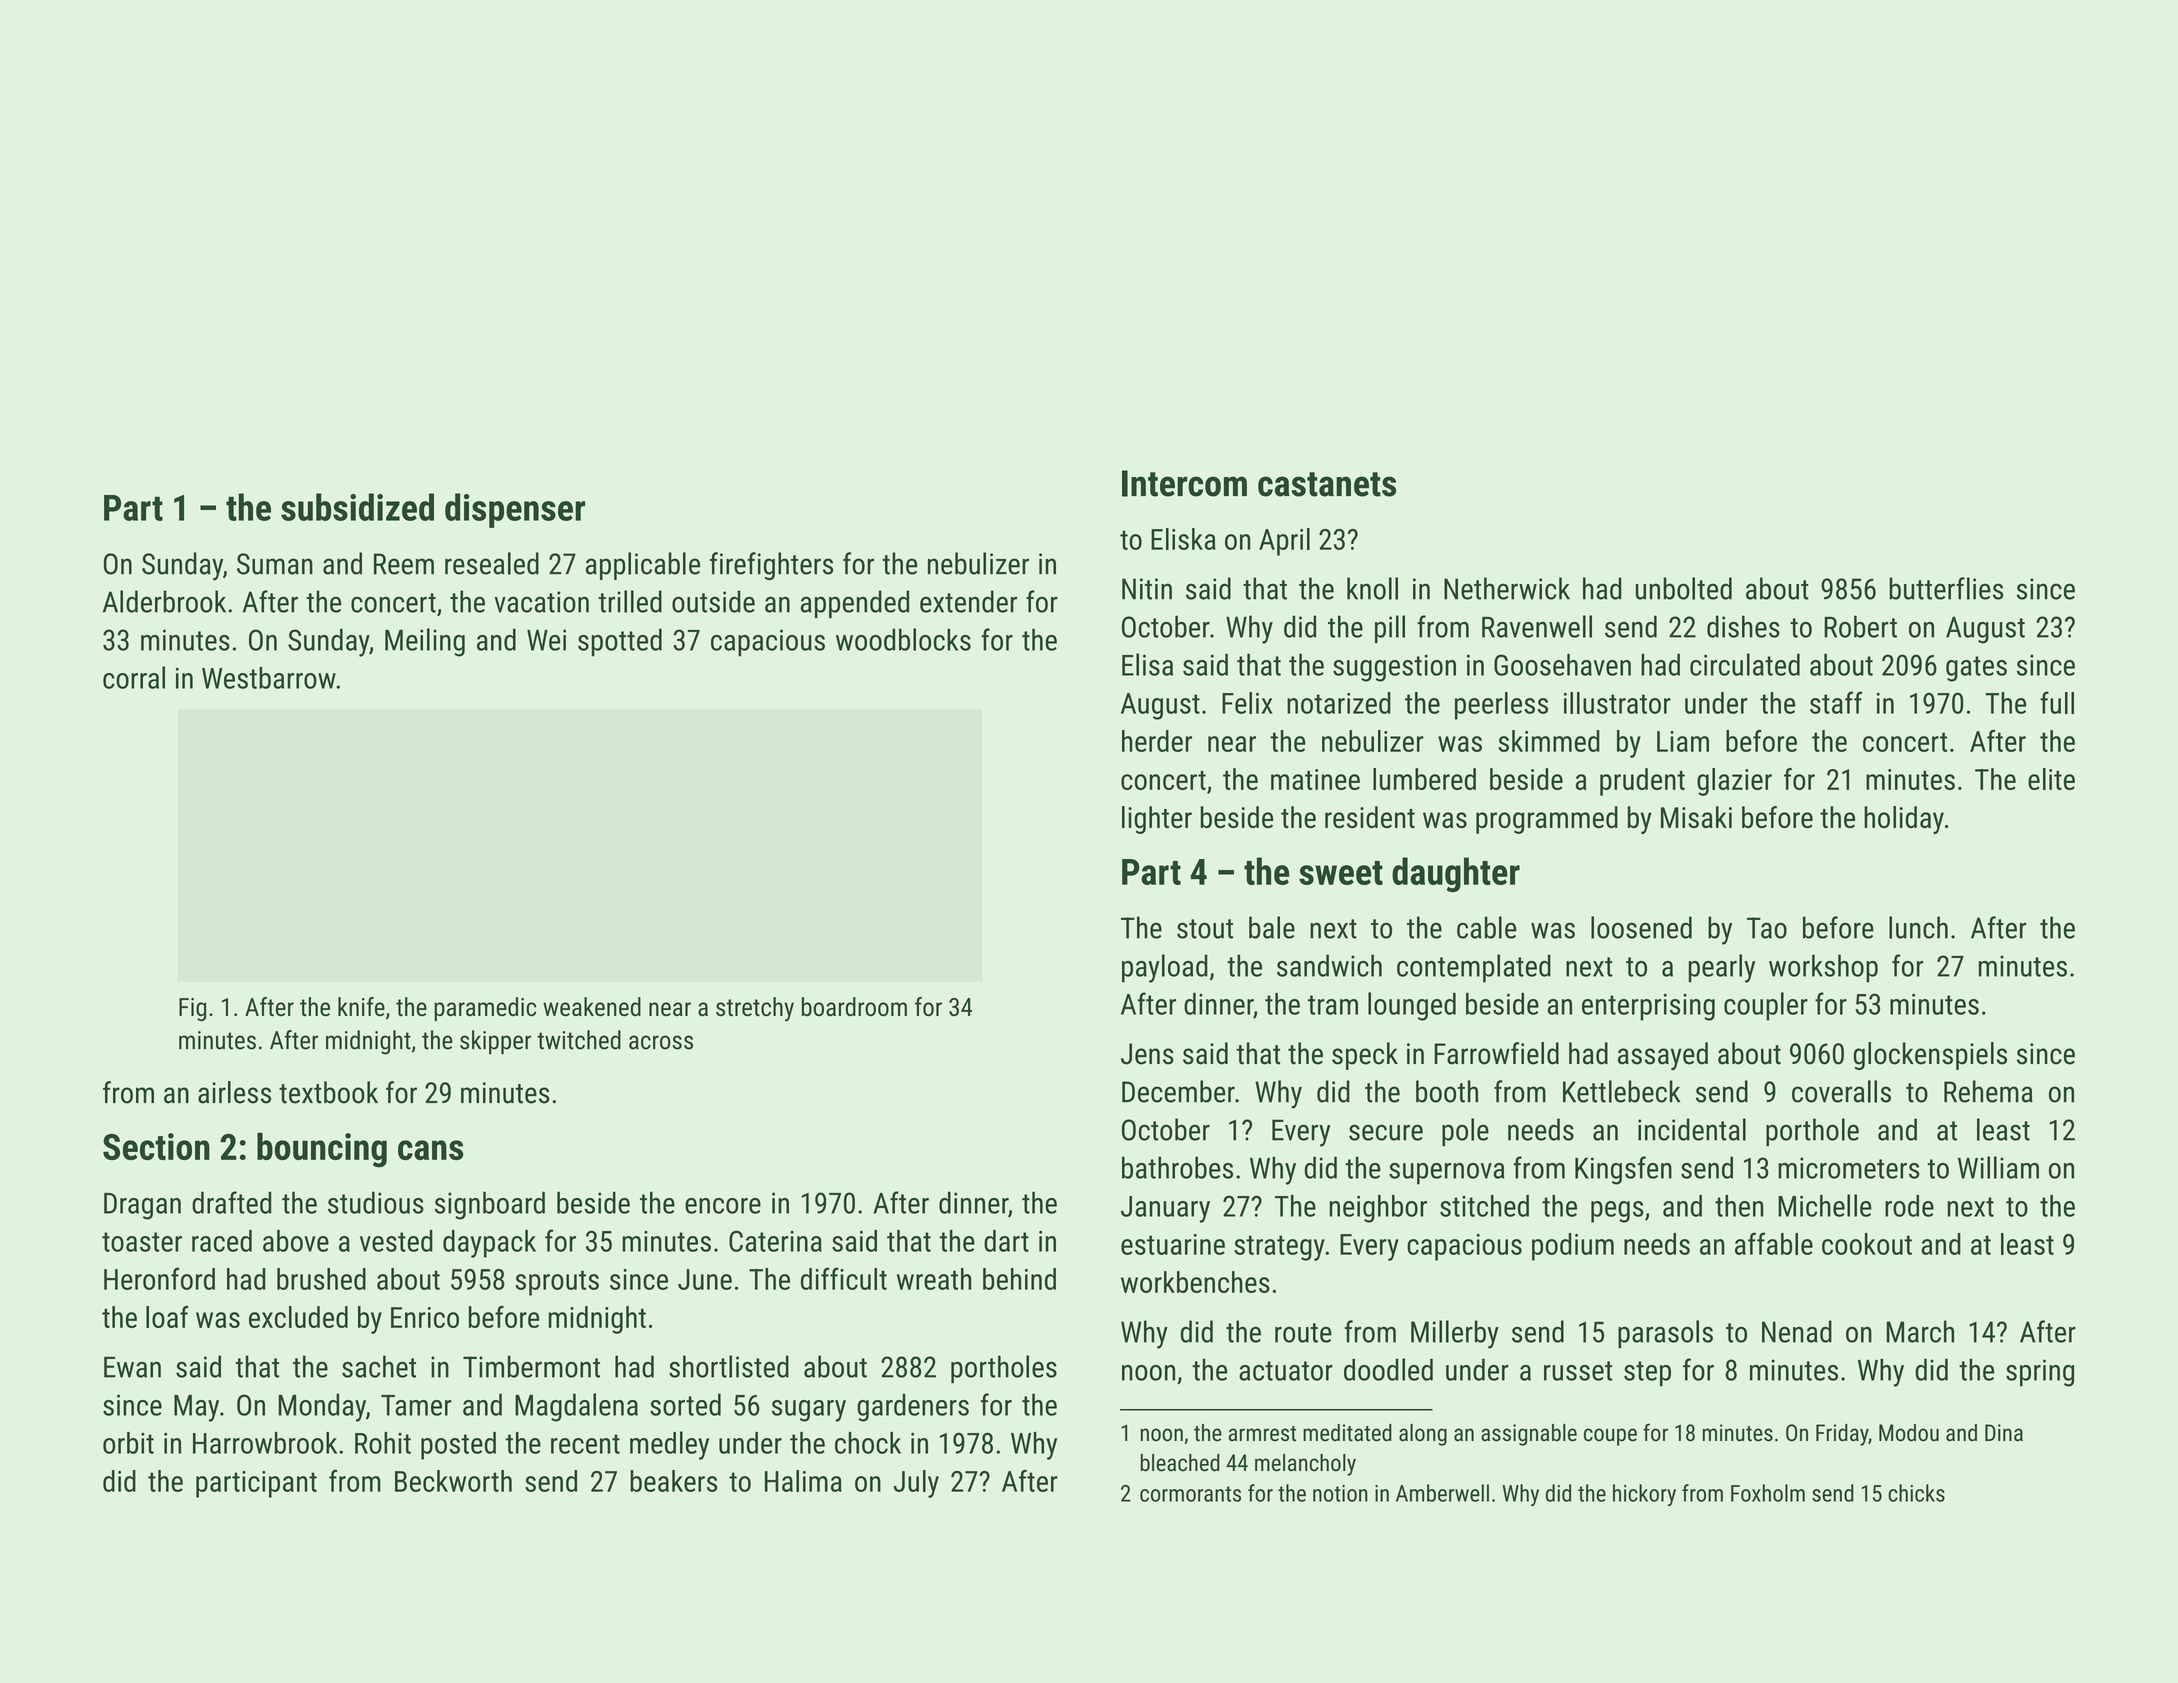  Describe the element at coordinates (1180, 1463) in the screenshot. I see `bleached` at that location.
